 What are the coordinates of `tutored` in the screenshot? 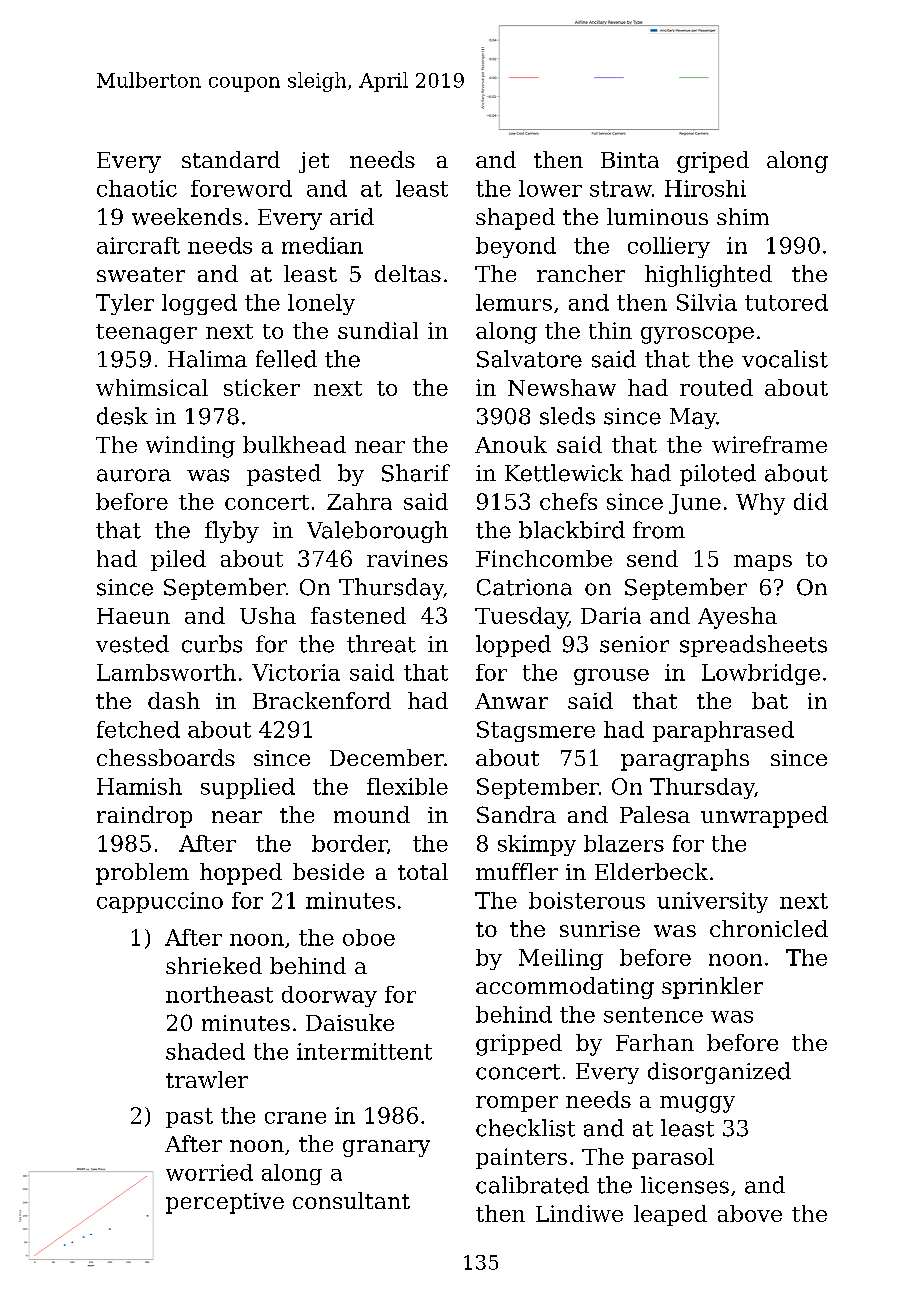 It's located at (786, 302).
